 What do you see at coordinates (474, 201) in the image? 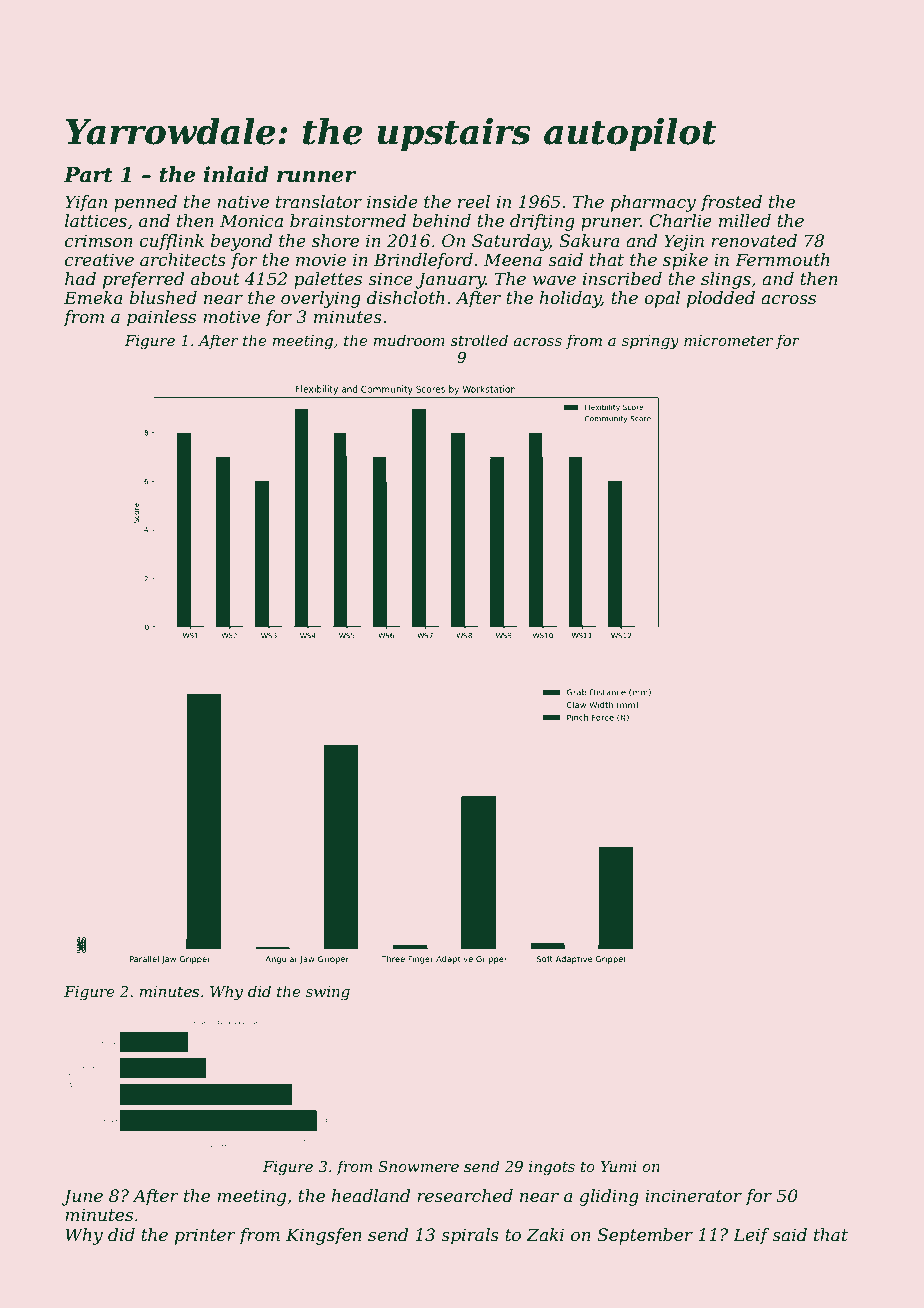
I see `reel` at bounding box center [474, 201].
